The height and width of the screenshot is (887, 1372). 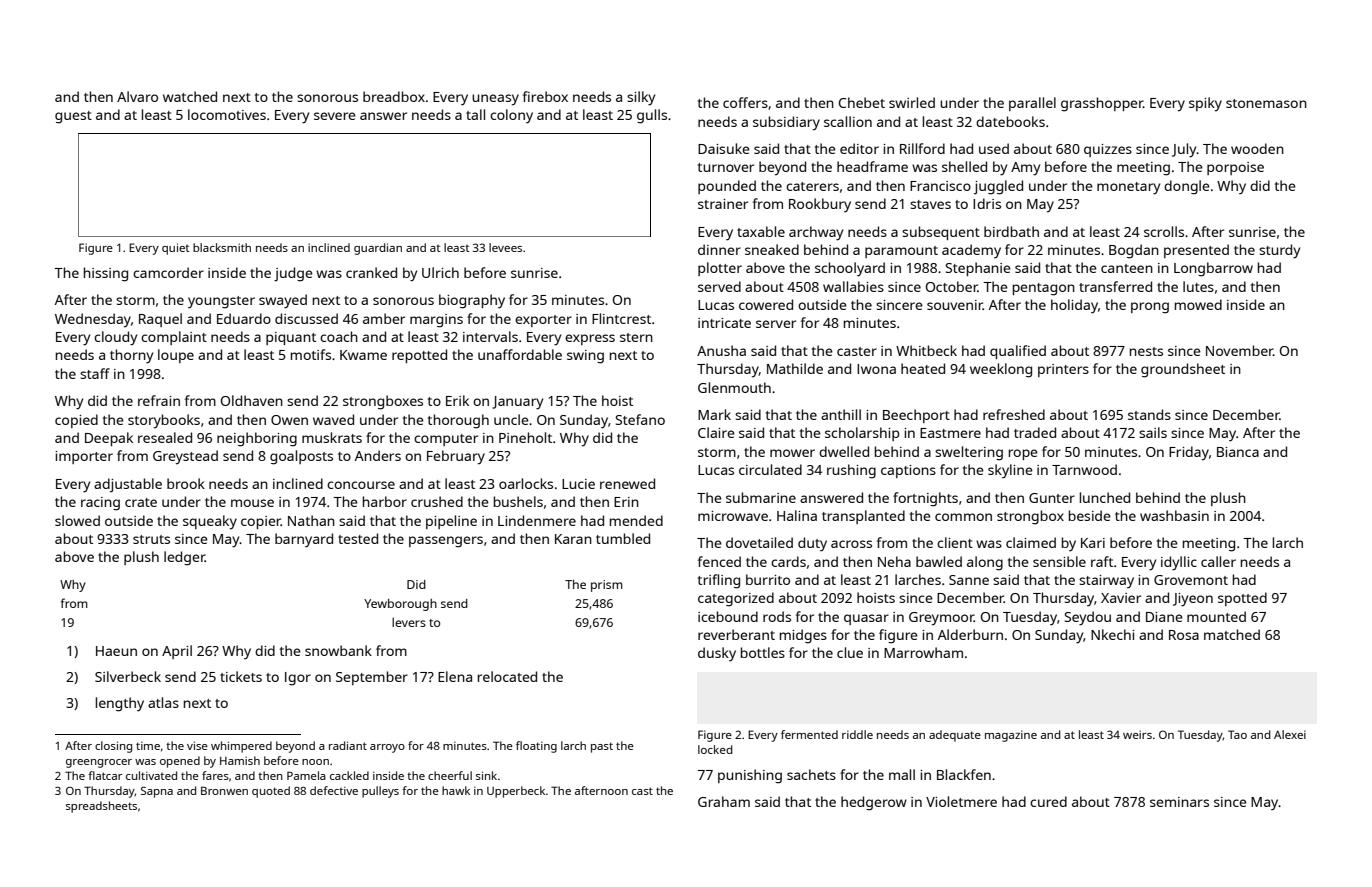 I want to click on qualified, so click(x=1018, y=352).
